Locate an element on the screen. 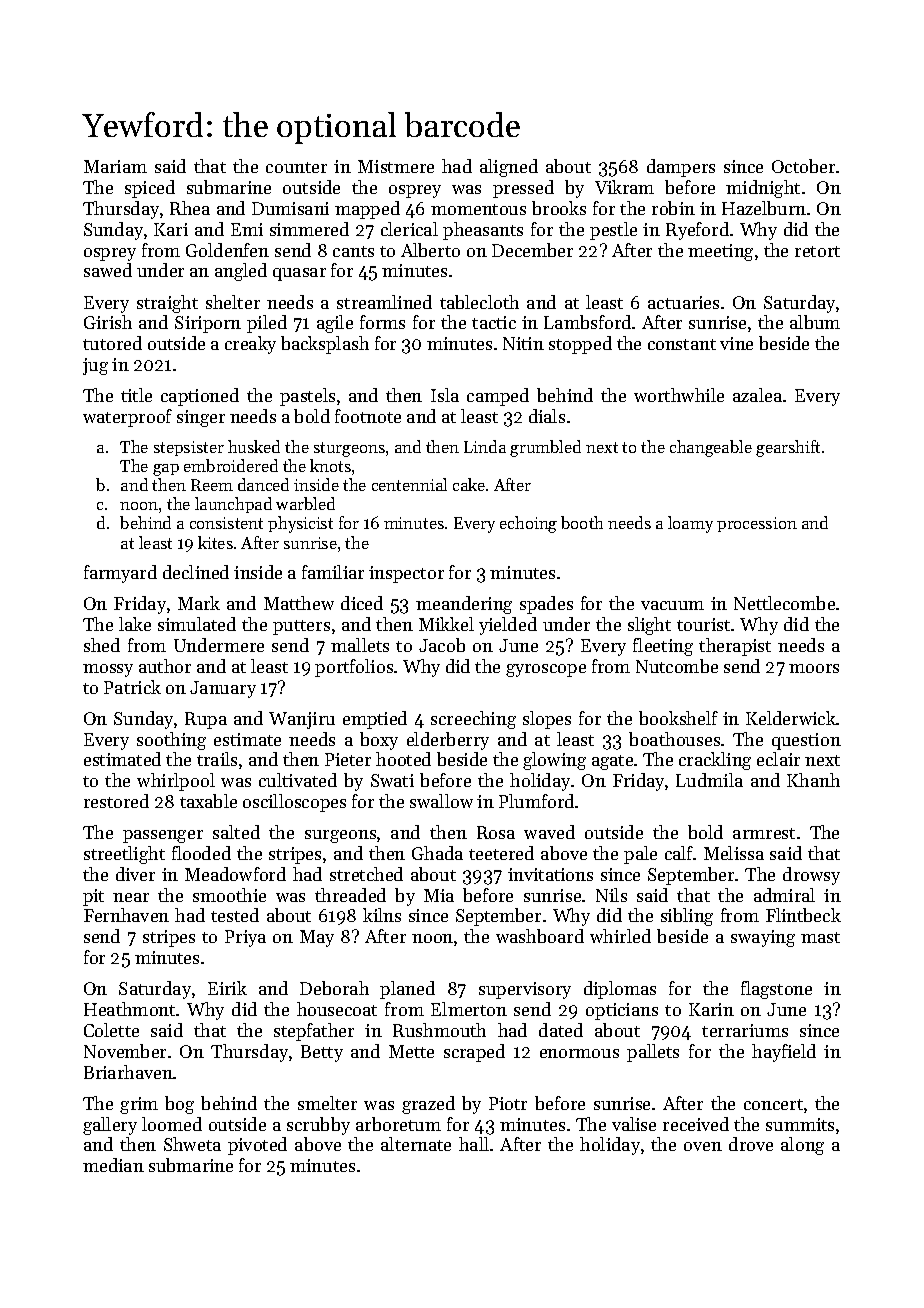  salted is located at coordinates (236, 832).
